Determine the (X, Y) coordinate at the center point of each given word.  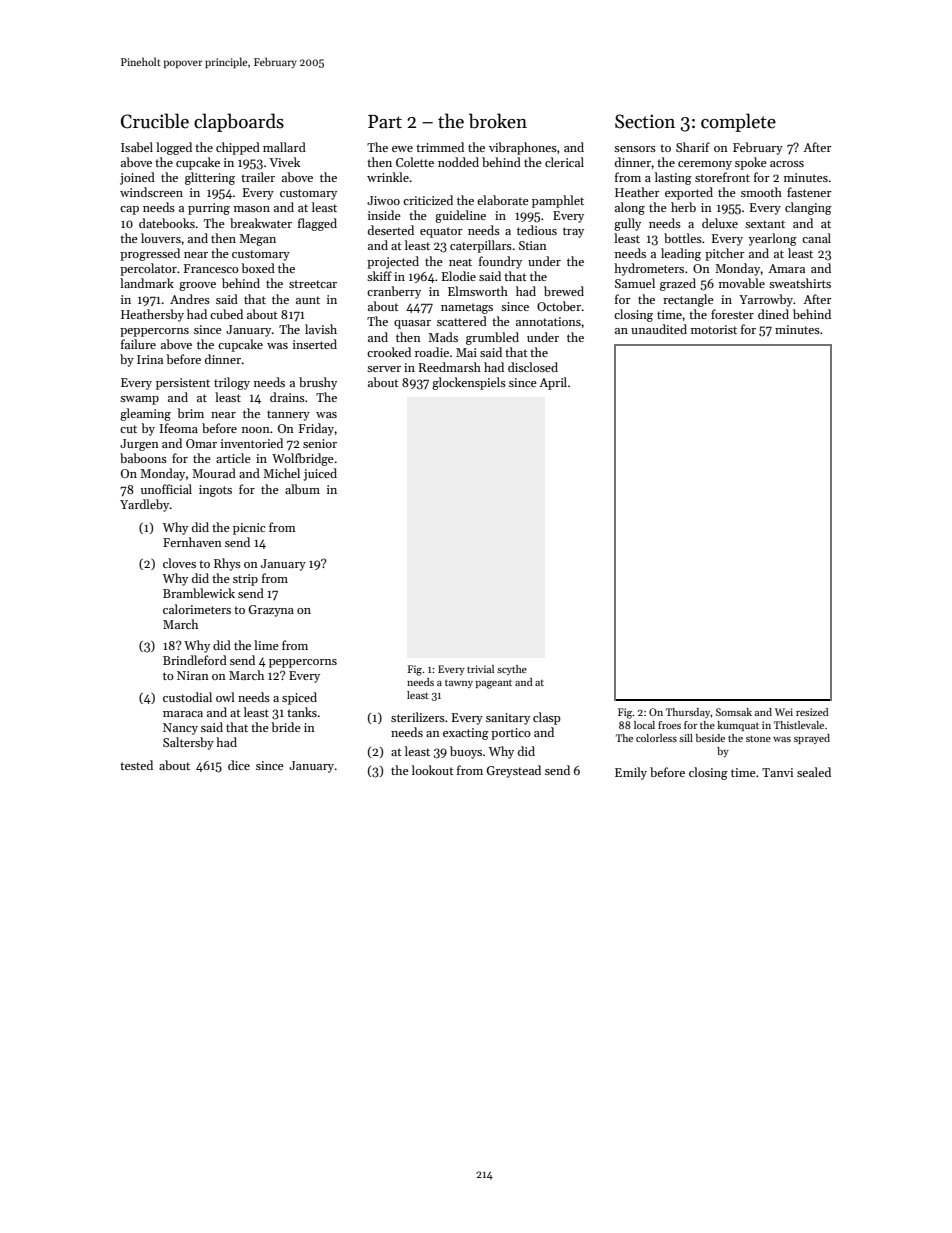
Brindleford (195, 660)
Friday (316, 429)
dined (773, 314)
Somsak (734, 712)
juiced (320, 474)
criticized (428, 200)
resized (812, 712)
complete (738, 122)
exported (689, 193)
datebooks (167, 223)
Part (385, 122)
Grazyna (271, 611)
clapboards (239, 122)
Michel (281, 473)
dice (239, 765)
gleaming (145, 414)
